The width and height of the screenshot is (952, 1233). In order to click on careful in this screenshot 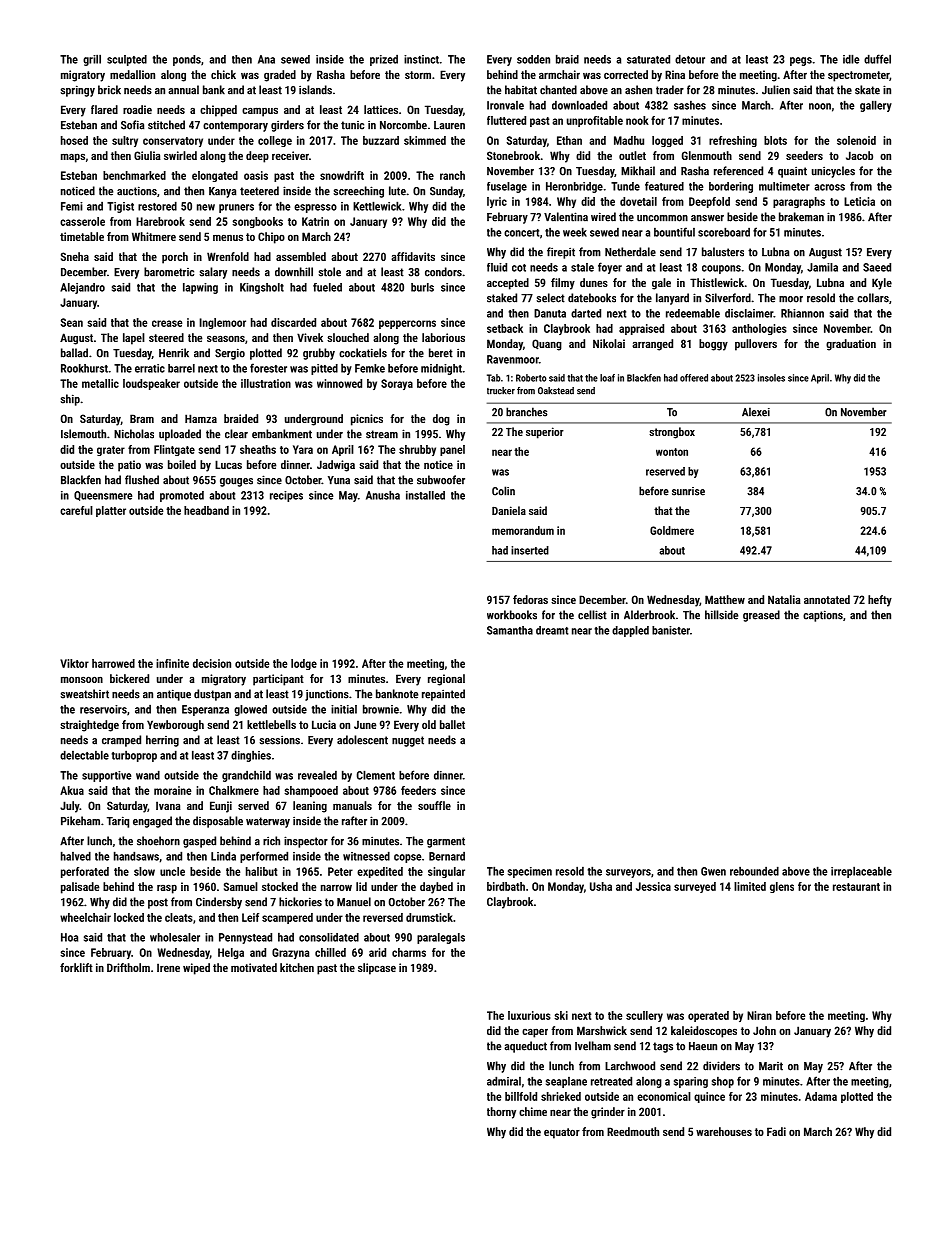, I will do `click(76, 510)`.
